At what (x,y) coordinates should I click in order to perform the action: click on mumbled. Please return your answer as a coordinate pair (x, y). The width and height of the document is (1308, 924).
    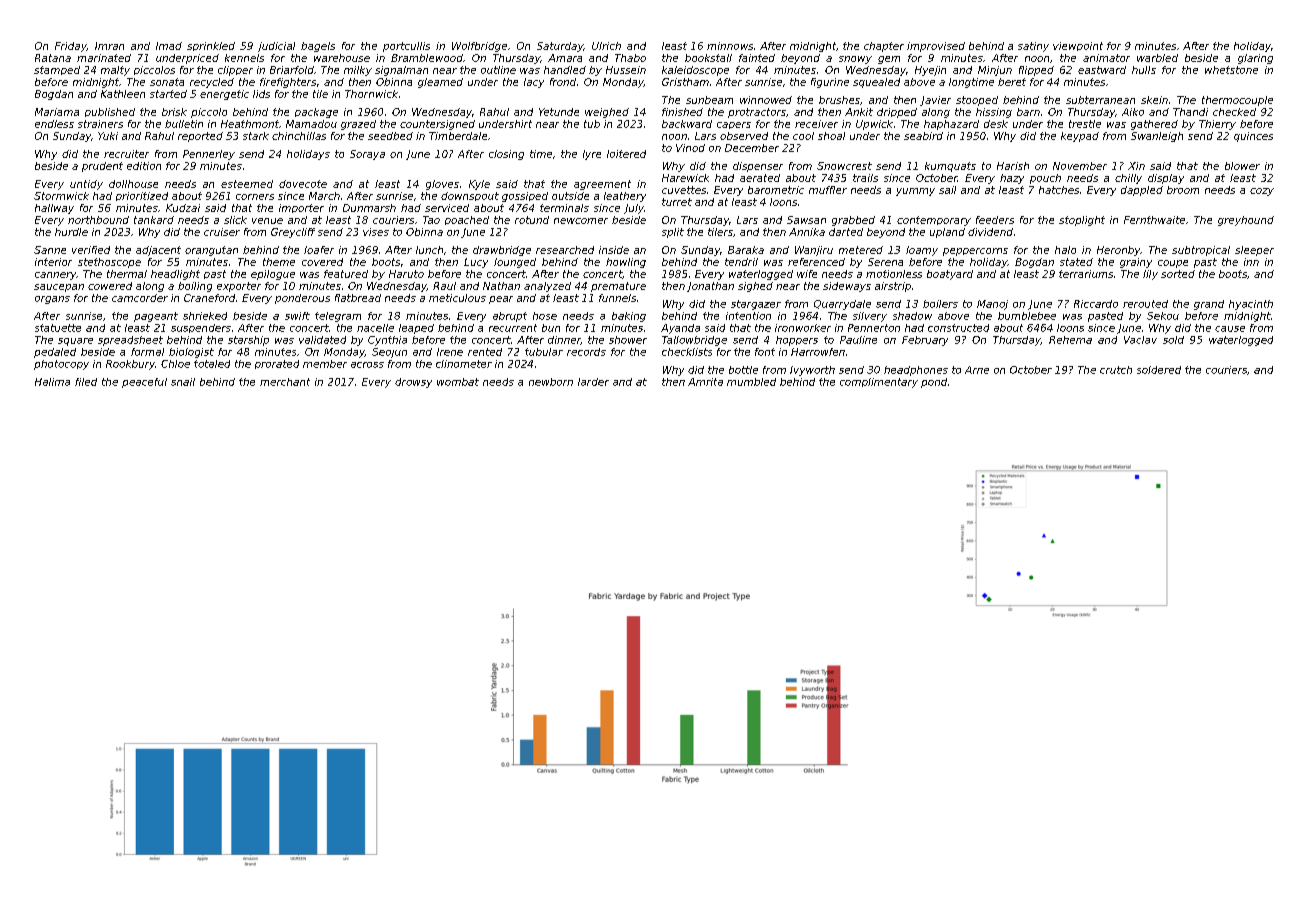
    Looking at the image, I should click on (751, 382).
